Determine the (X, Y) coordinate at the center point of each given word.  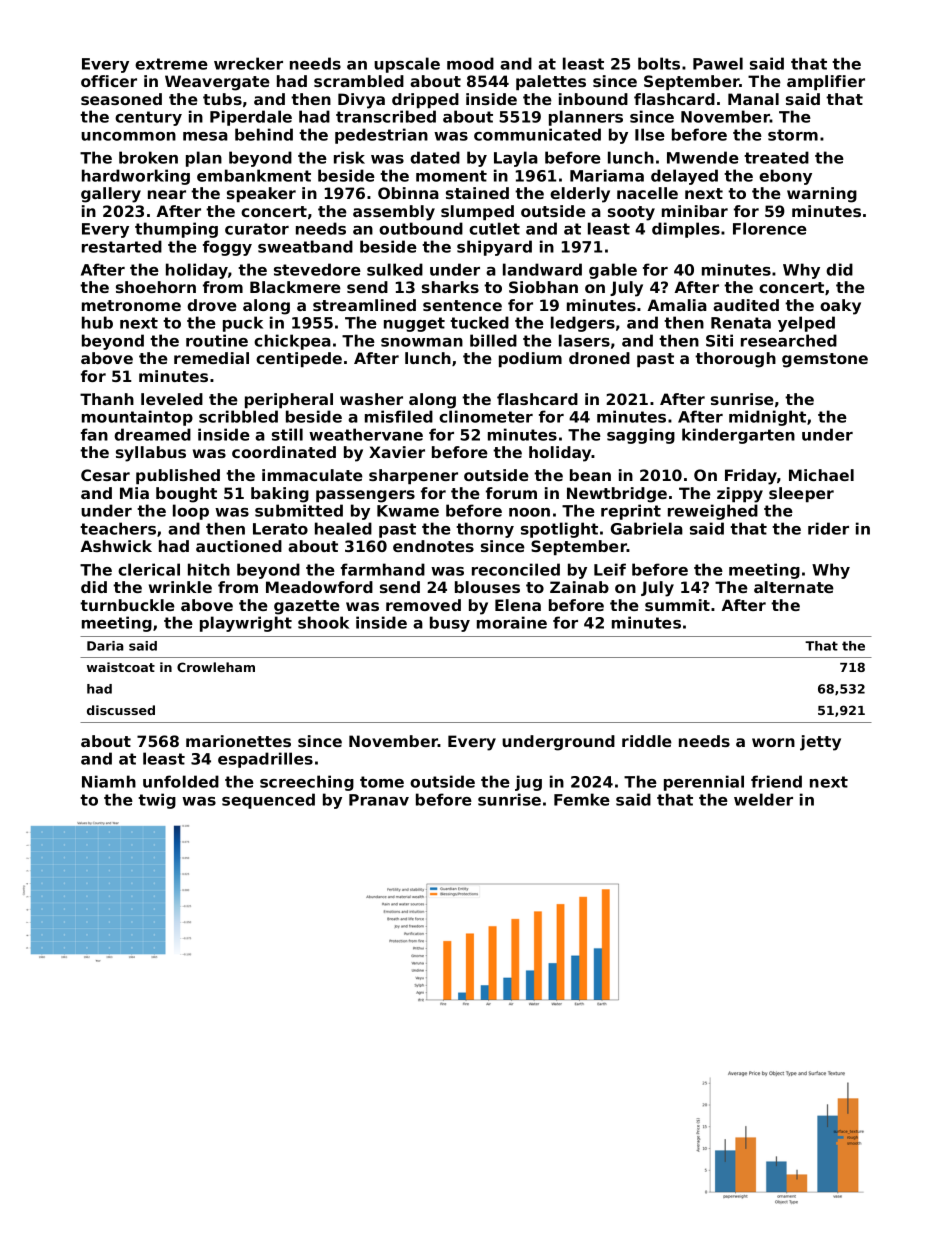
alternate (794, 587)
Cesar (105, 475)
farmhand (383, 569)
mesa (205, 136)
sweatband (305, 246)
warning (822, 195)
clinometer (486, 416)
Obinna (408, 193)
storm (793, 135)
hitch (209, 569)
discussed (121, 710)
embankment (254, 175)
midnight (767, 418)
